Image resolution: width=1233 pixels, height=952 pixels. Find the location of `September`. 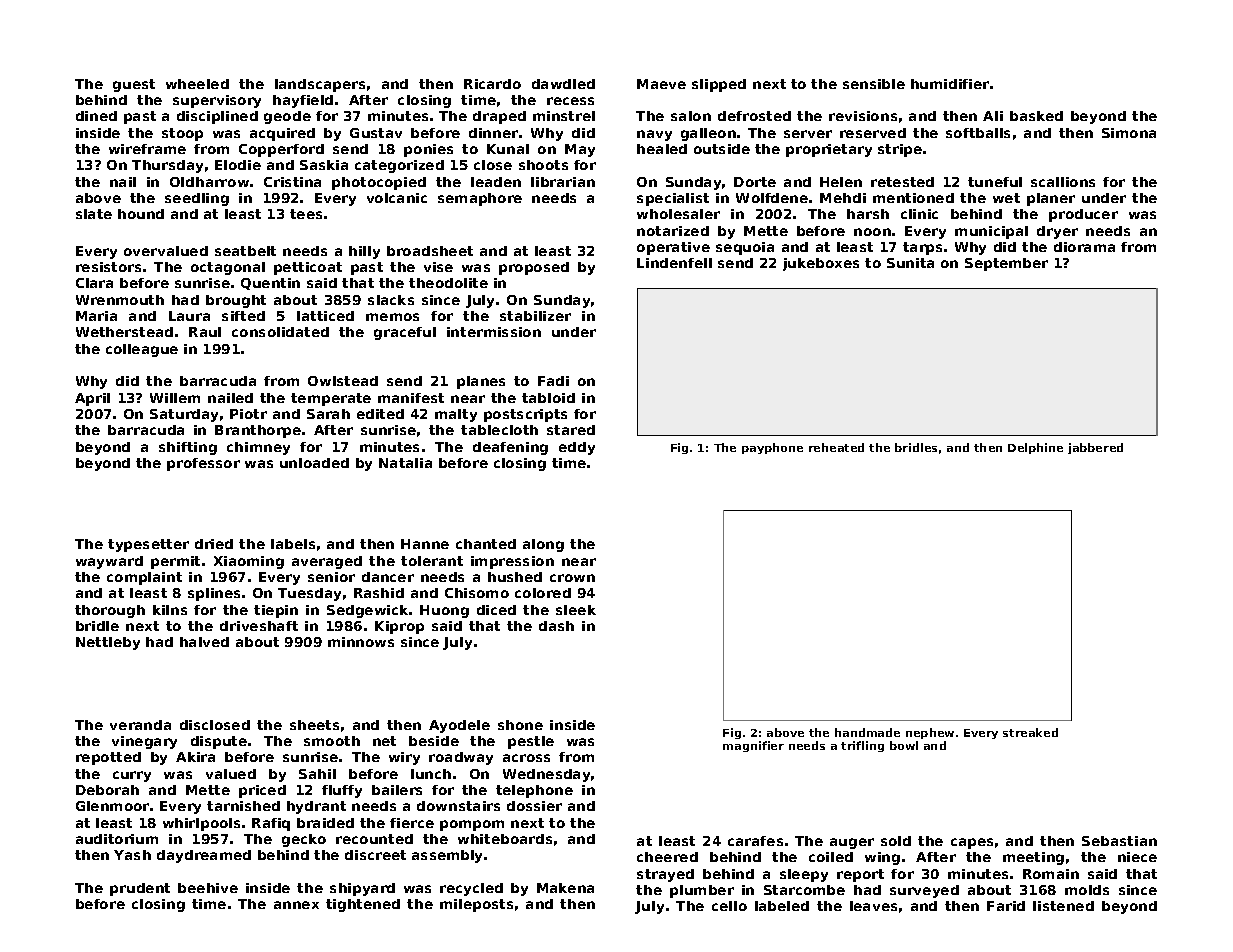

September is located at coordinates (1006, 264).
